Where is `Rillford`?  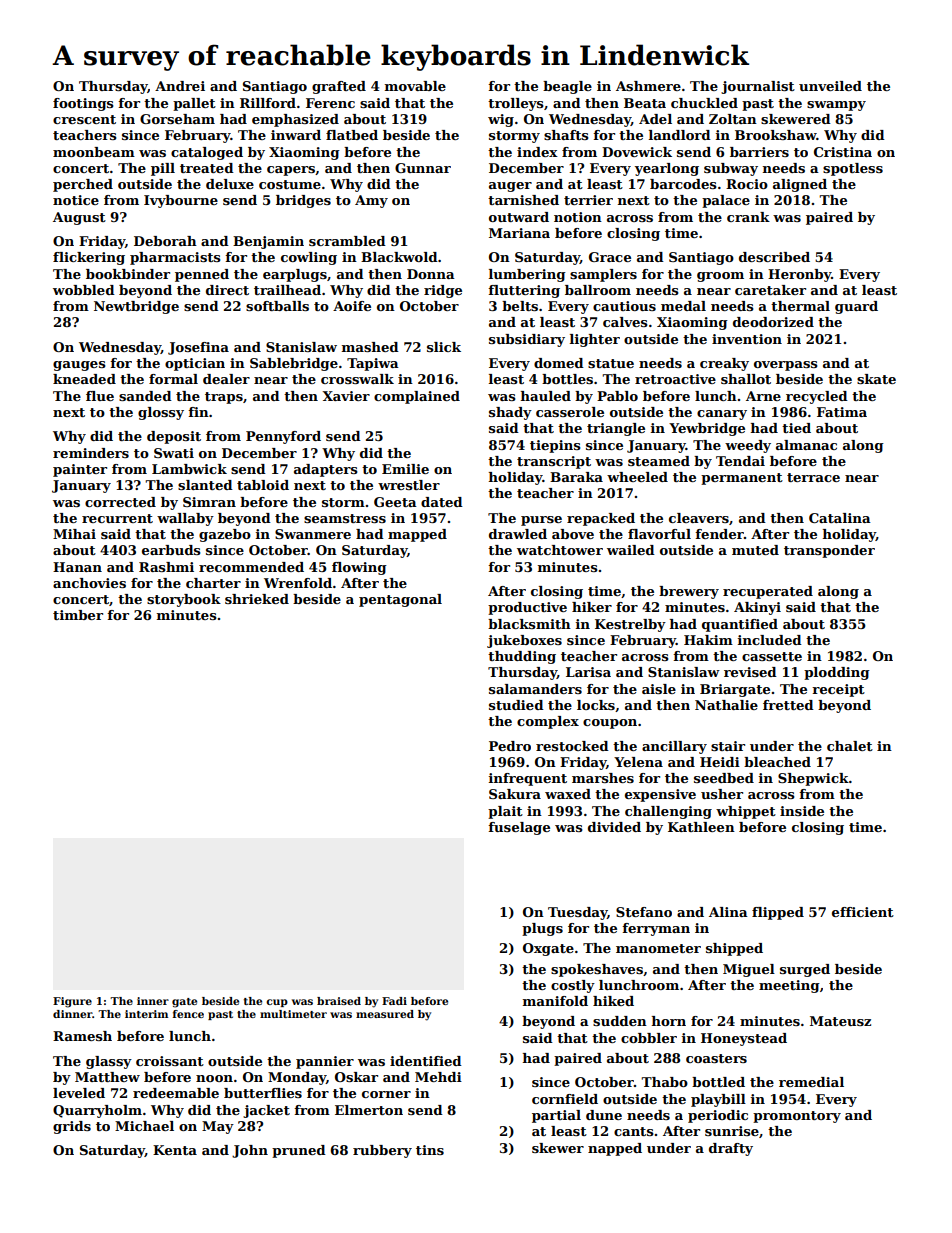 Rillford is located at coordinates (268, 103).
